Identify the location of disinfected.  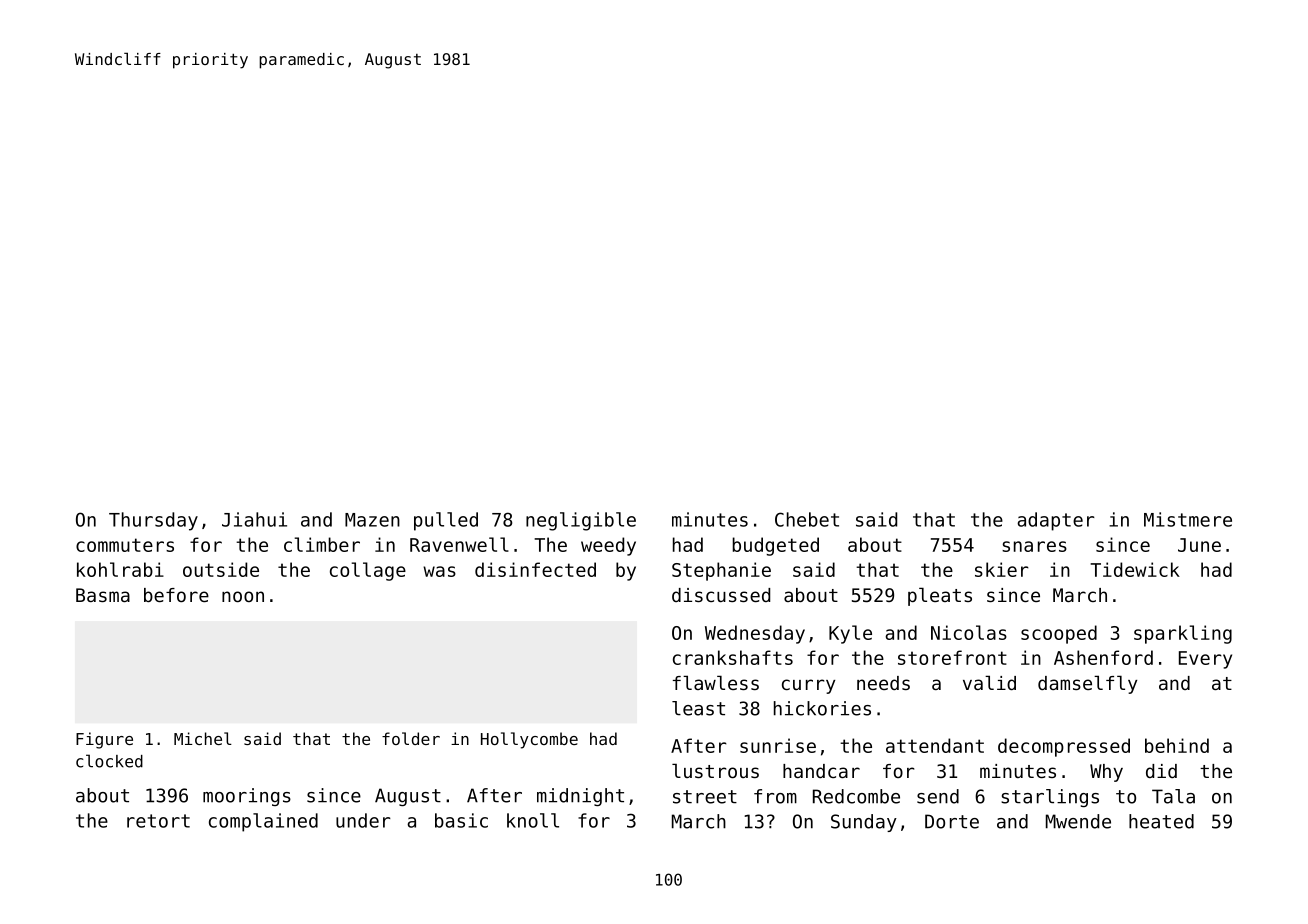
(535, 569).
